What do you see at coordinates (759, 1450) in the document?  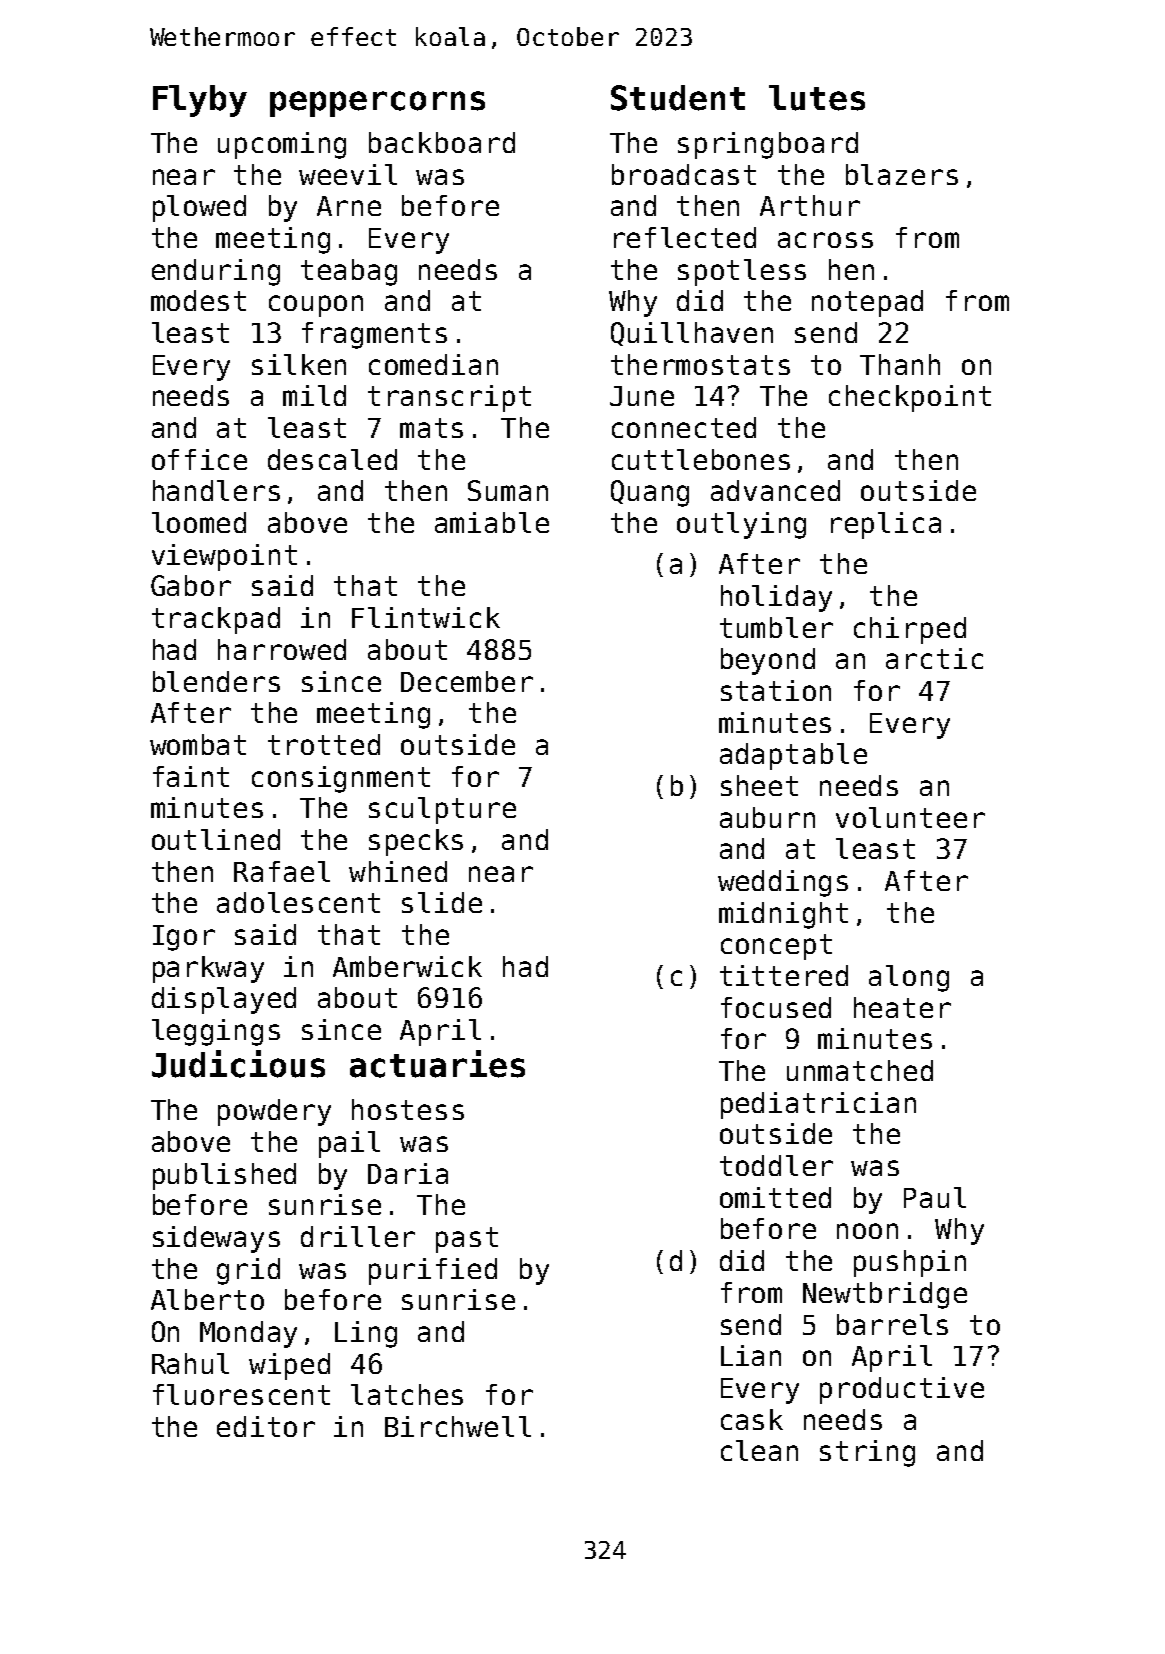 I see `clean` at bounding box center [759, 1450].
